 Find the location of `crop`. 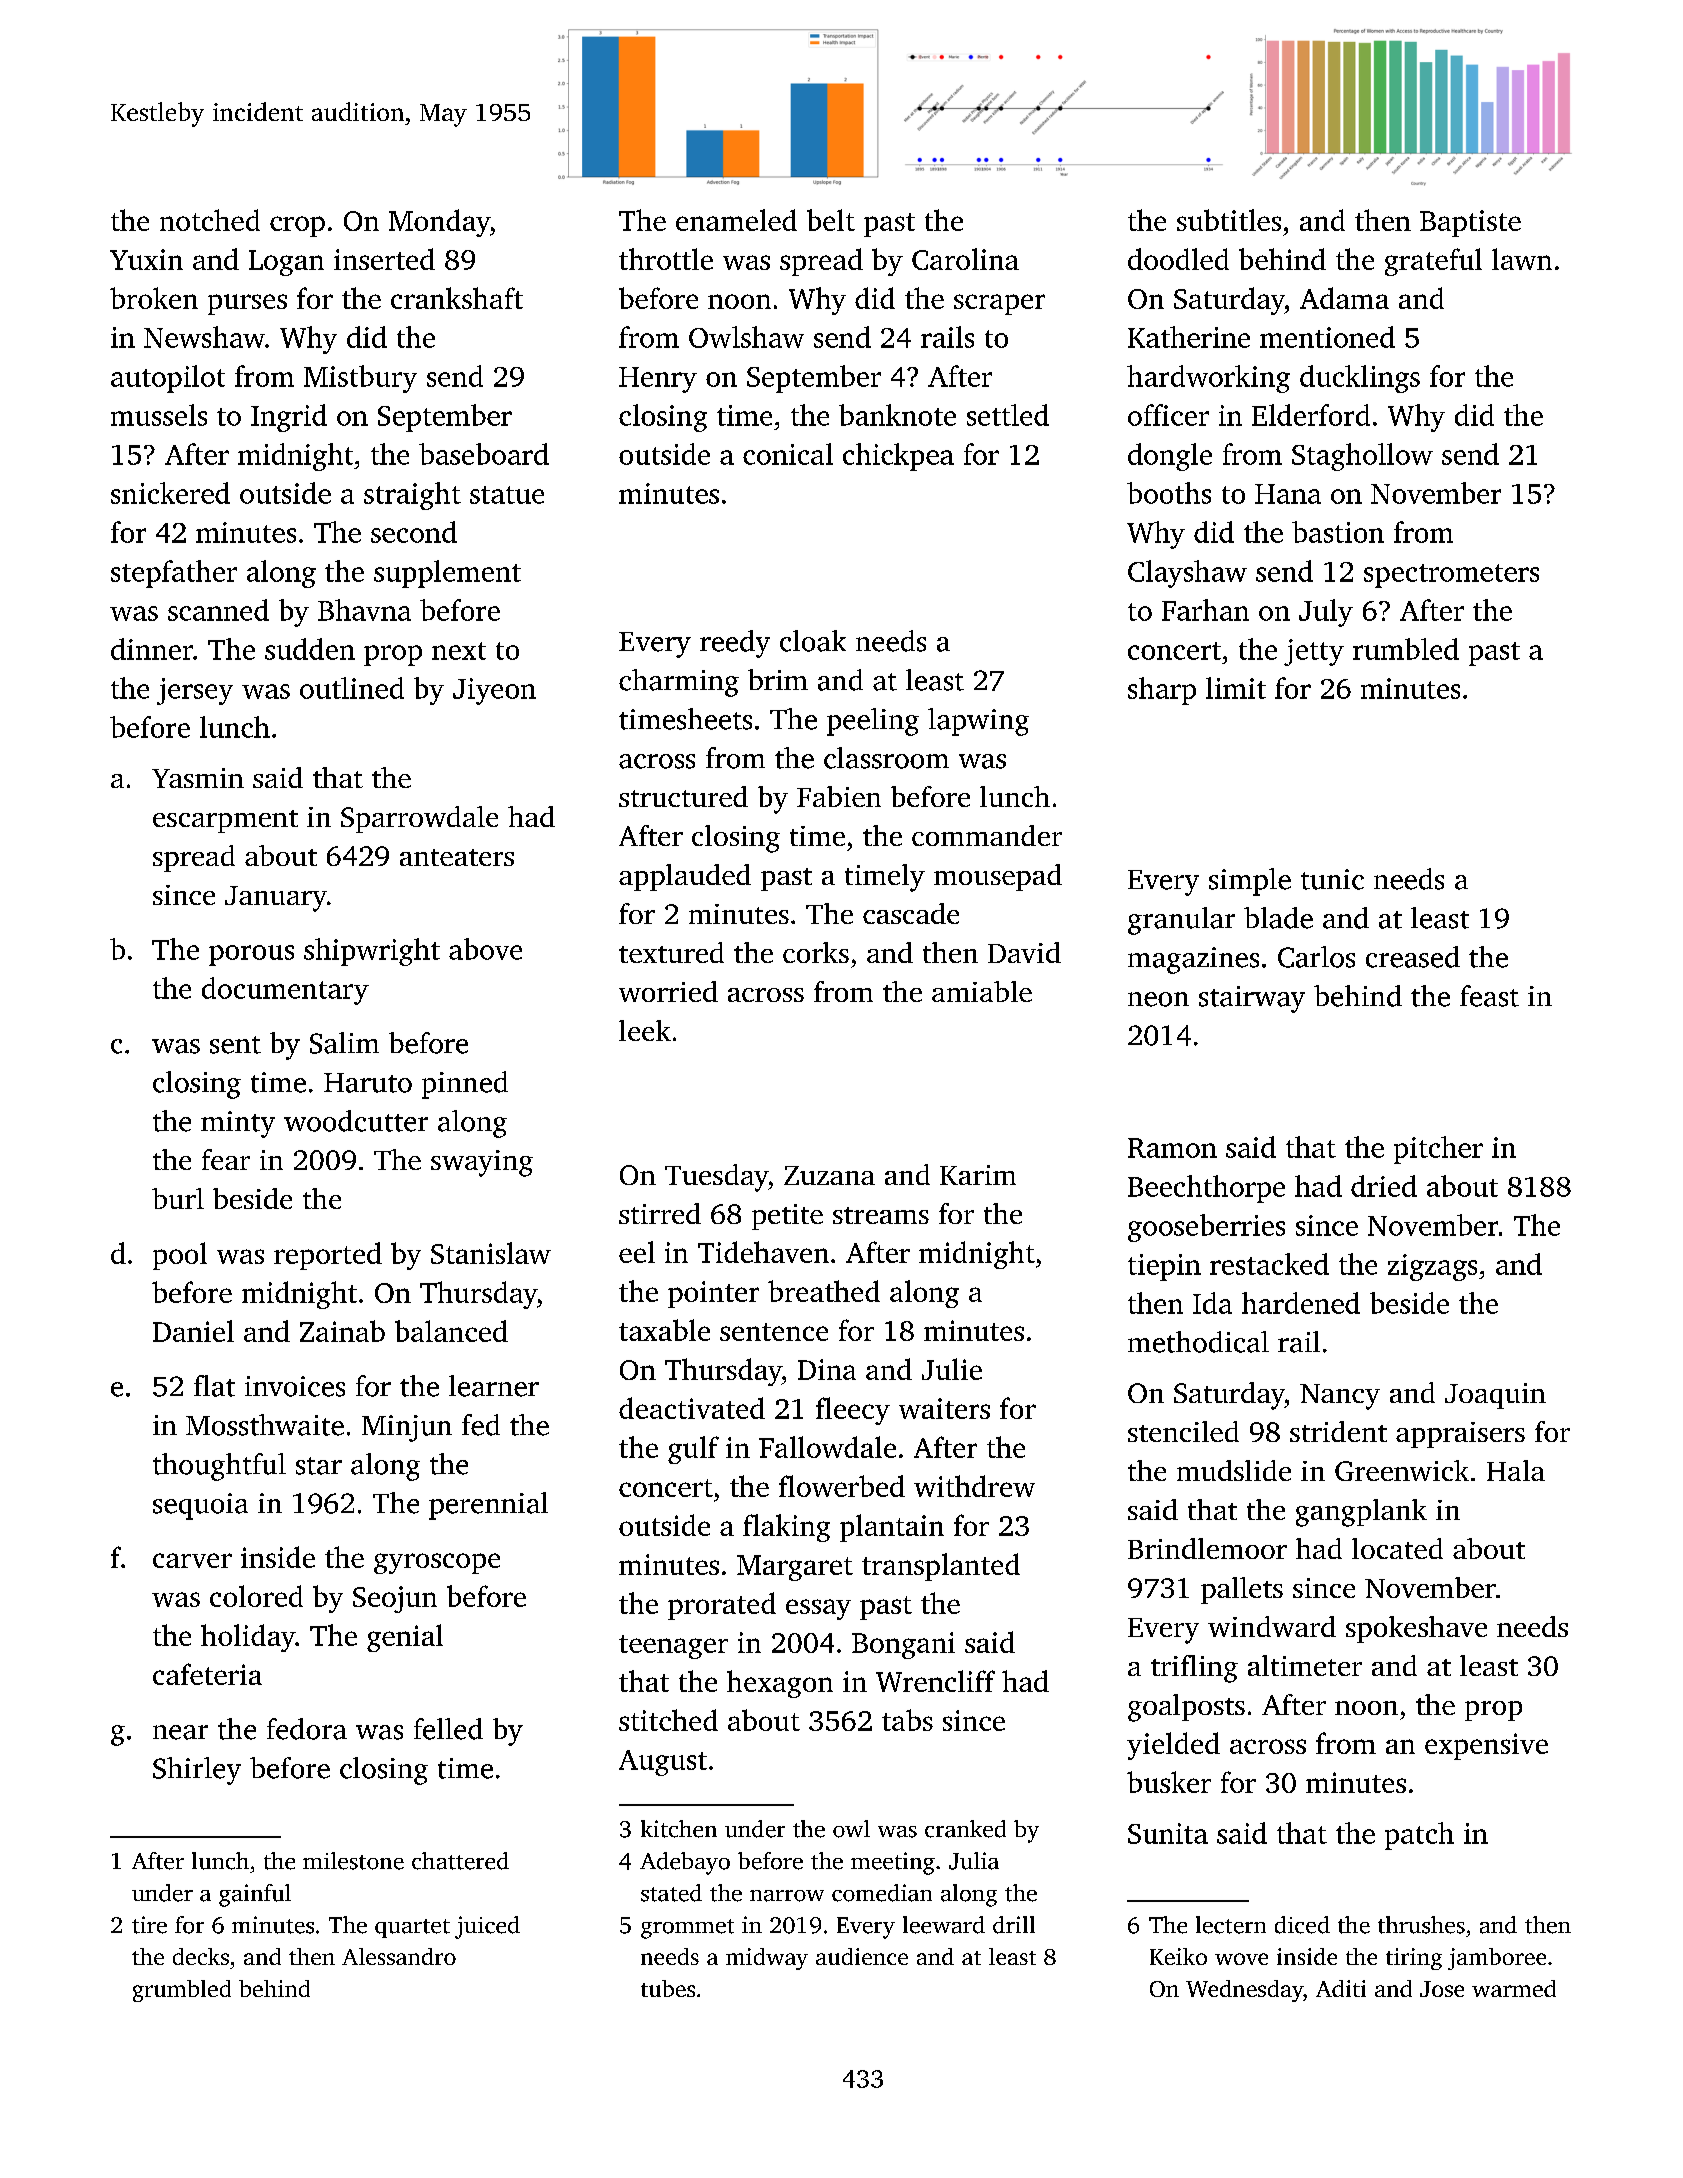

crop is located at coordinates (297, 226).
